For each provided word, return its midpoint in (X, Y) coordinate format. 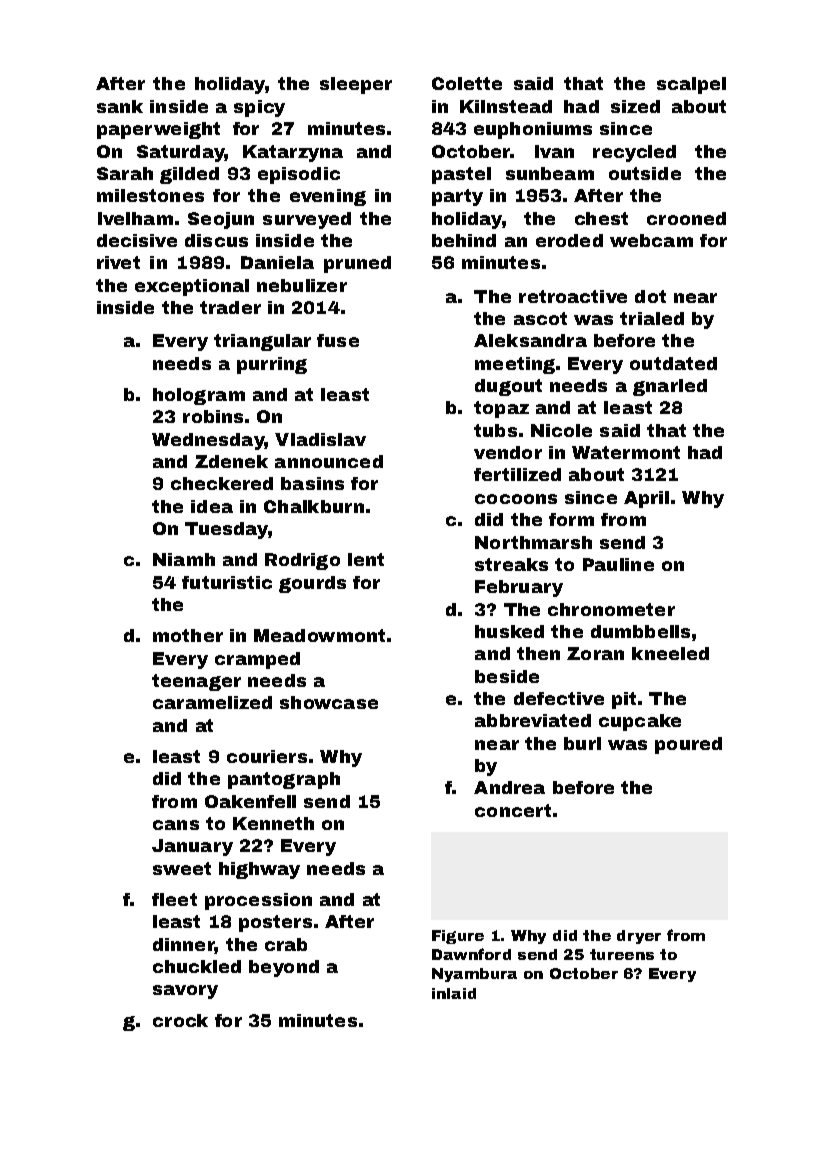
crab (286, 944)
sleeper (356, 85)
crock (180, 1020)
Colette (467, 83)
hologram (199, 396)
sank (120, 106)
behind (464, 240)
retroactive (573, 296)
